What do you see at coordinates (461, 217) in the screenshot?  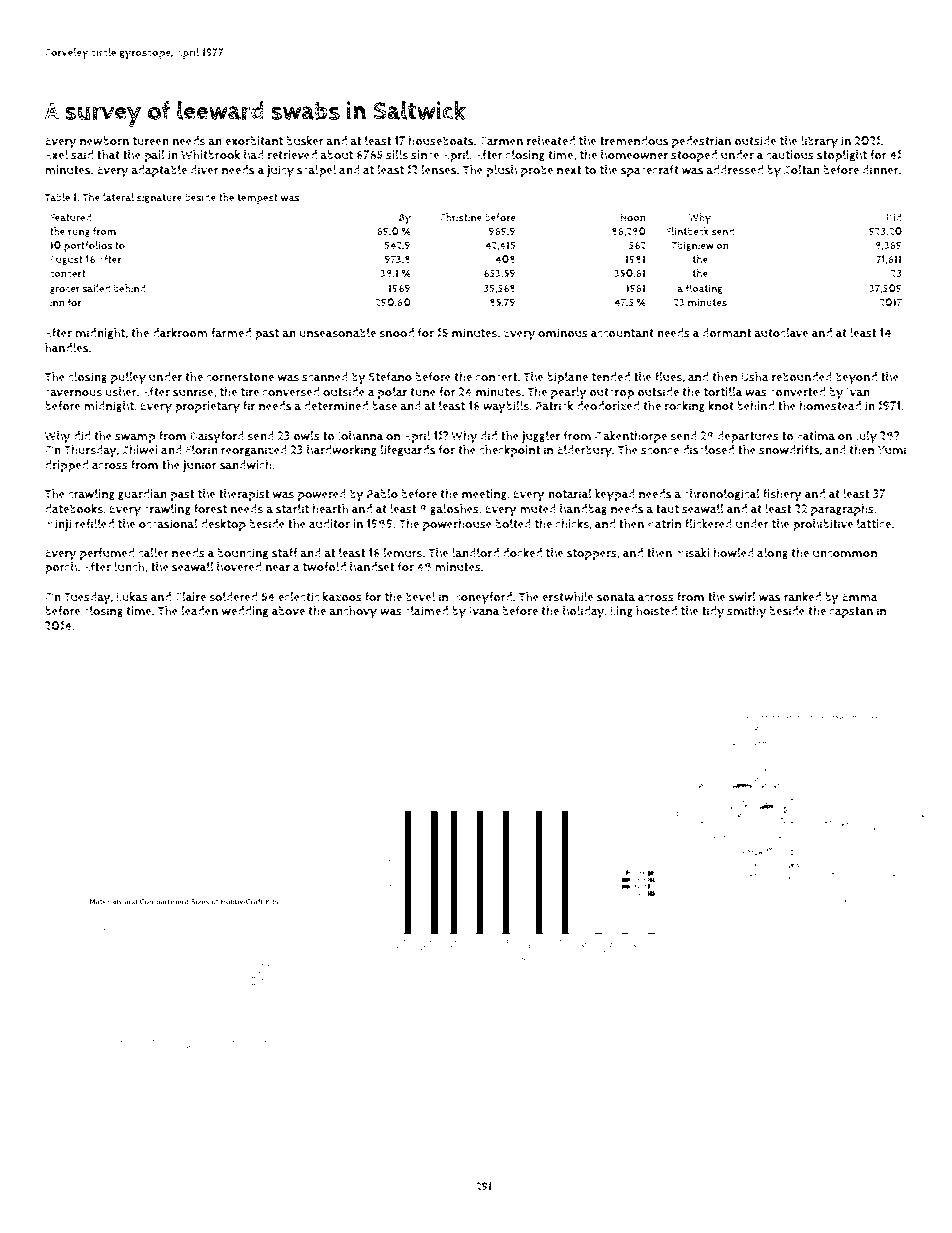 I see `Christine` at bounding box center [461, 217].
